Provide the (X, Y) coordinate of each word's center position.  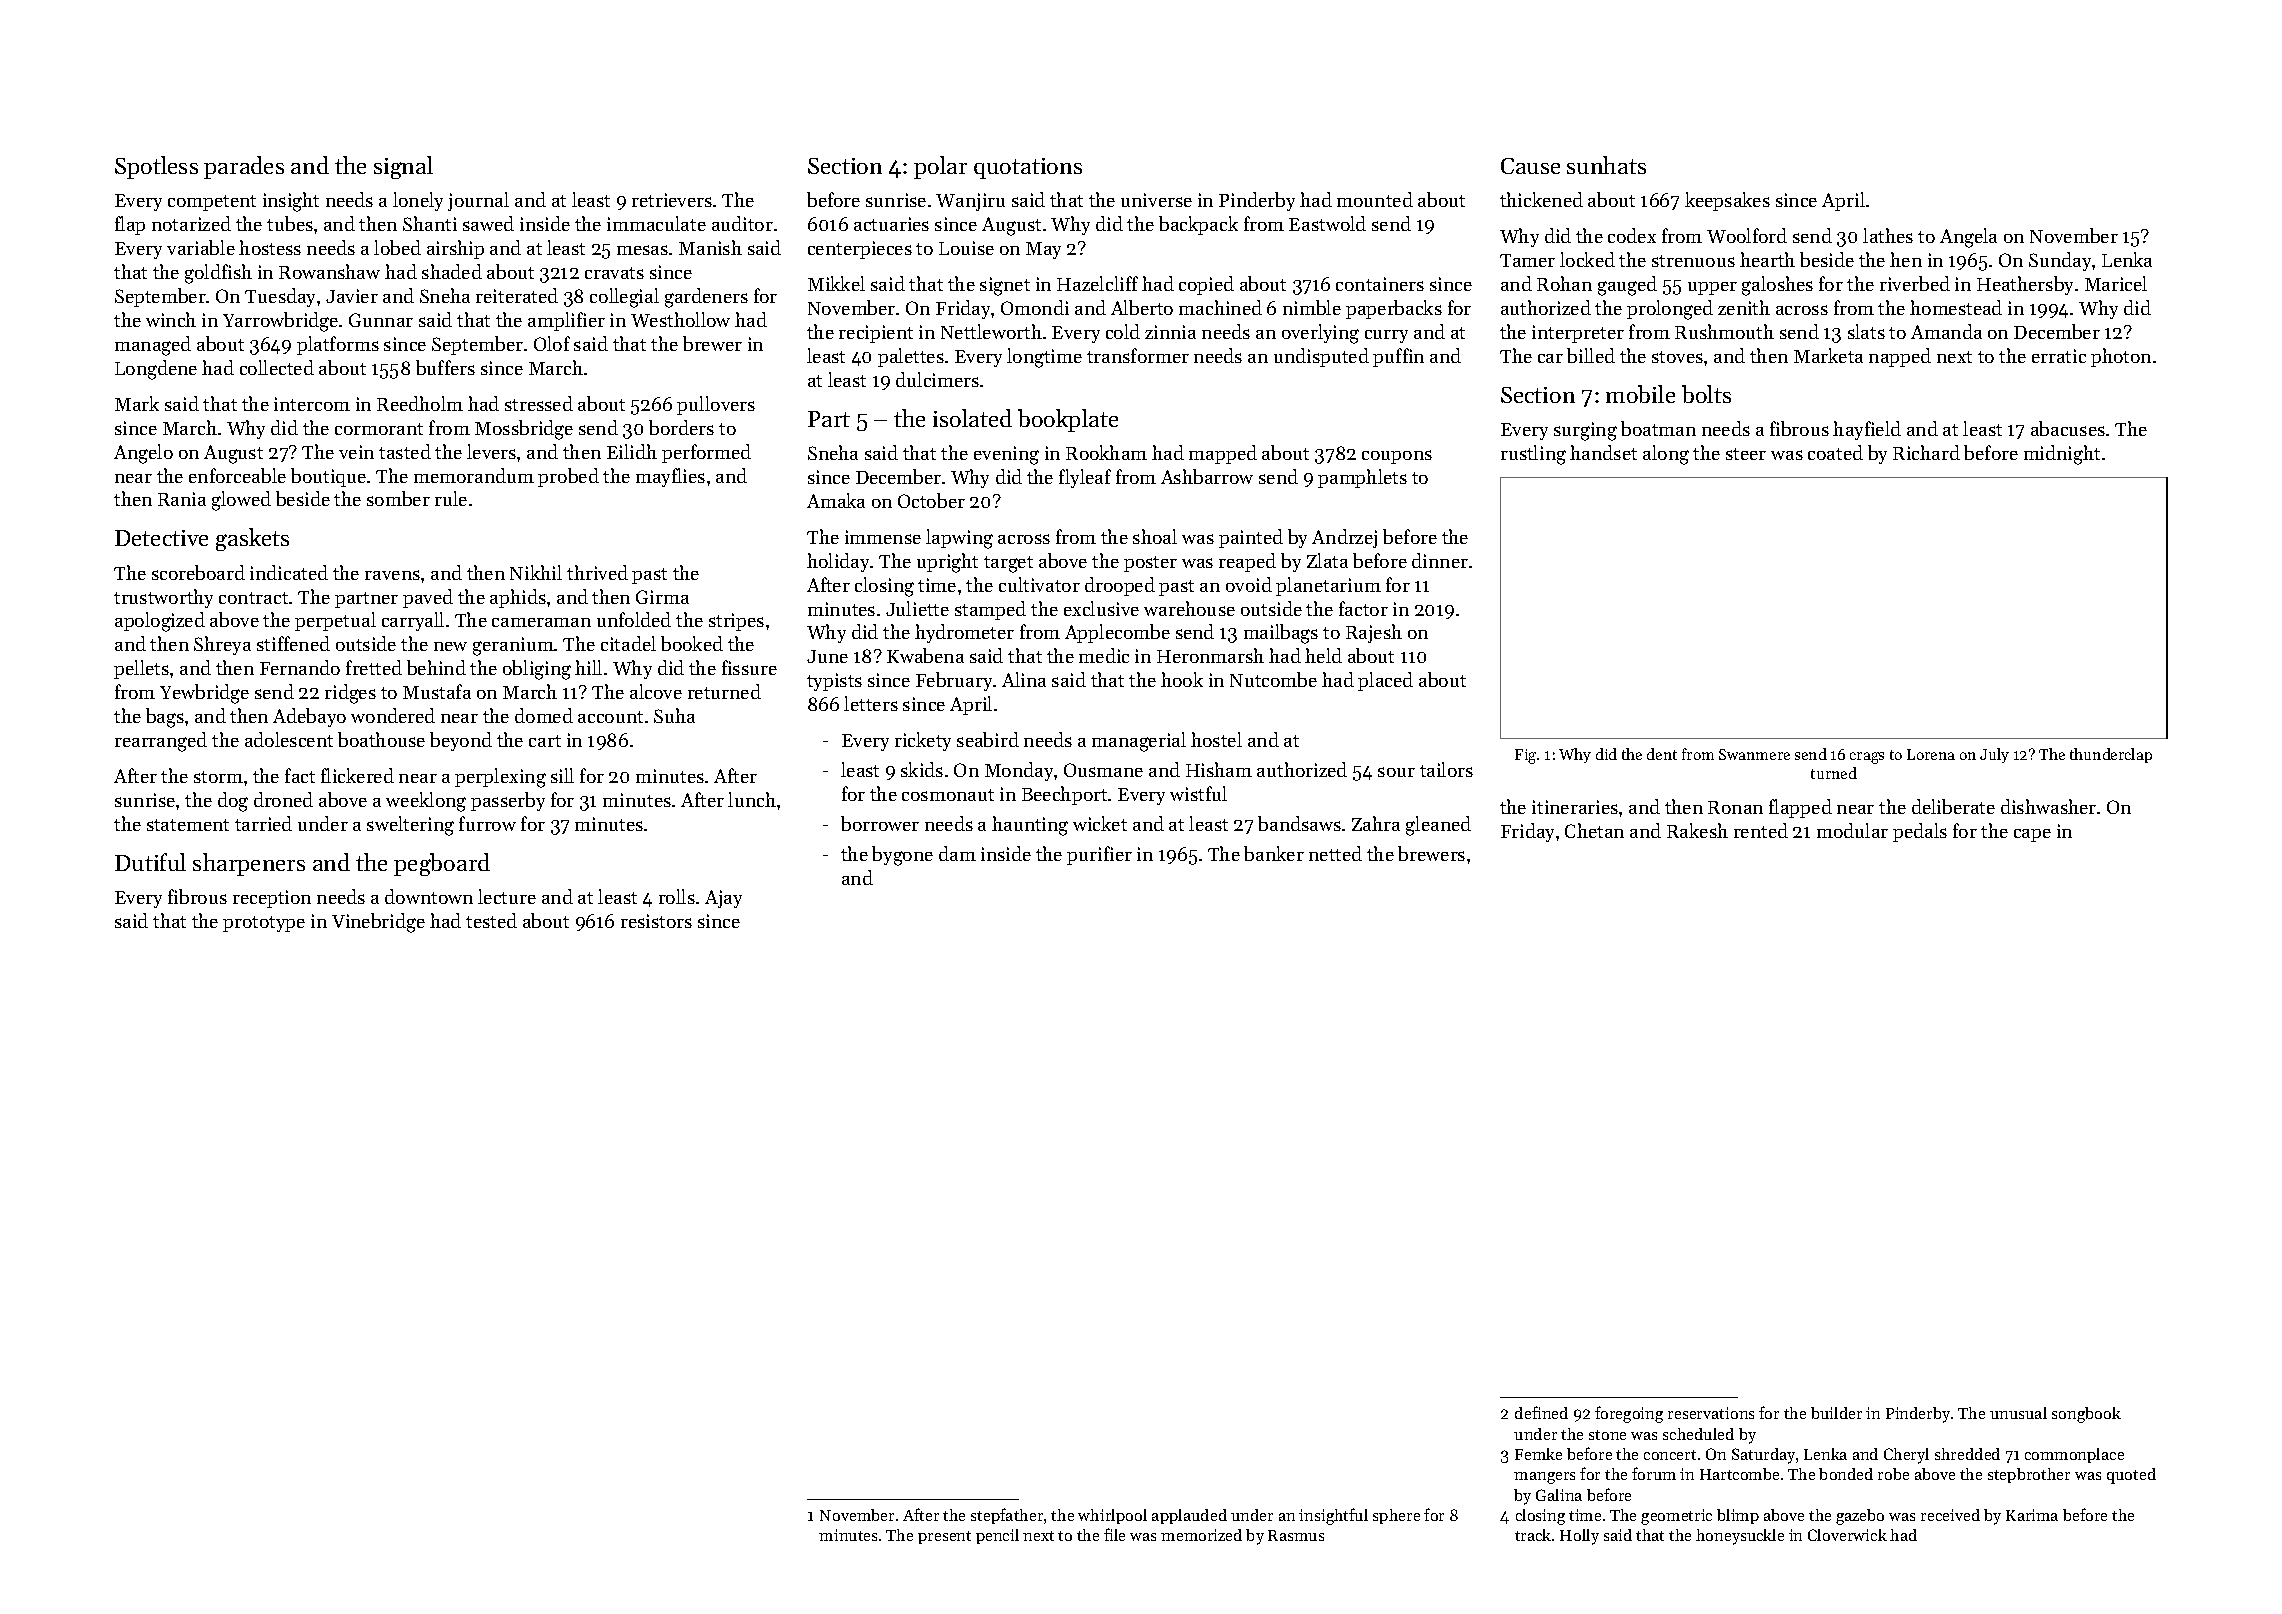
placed (1385, 681)
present (944, 1537)
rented (1761, 830)
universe (1156, 200)
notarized (191, 223)
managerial (1139, 742)
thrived (597, 572)
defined (1541, 1412)
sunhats (1606, 165)
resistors (656, 921)
